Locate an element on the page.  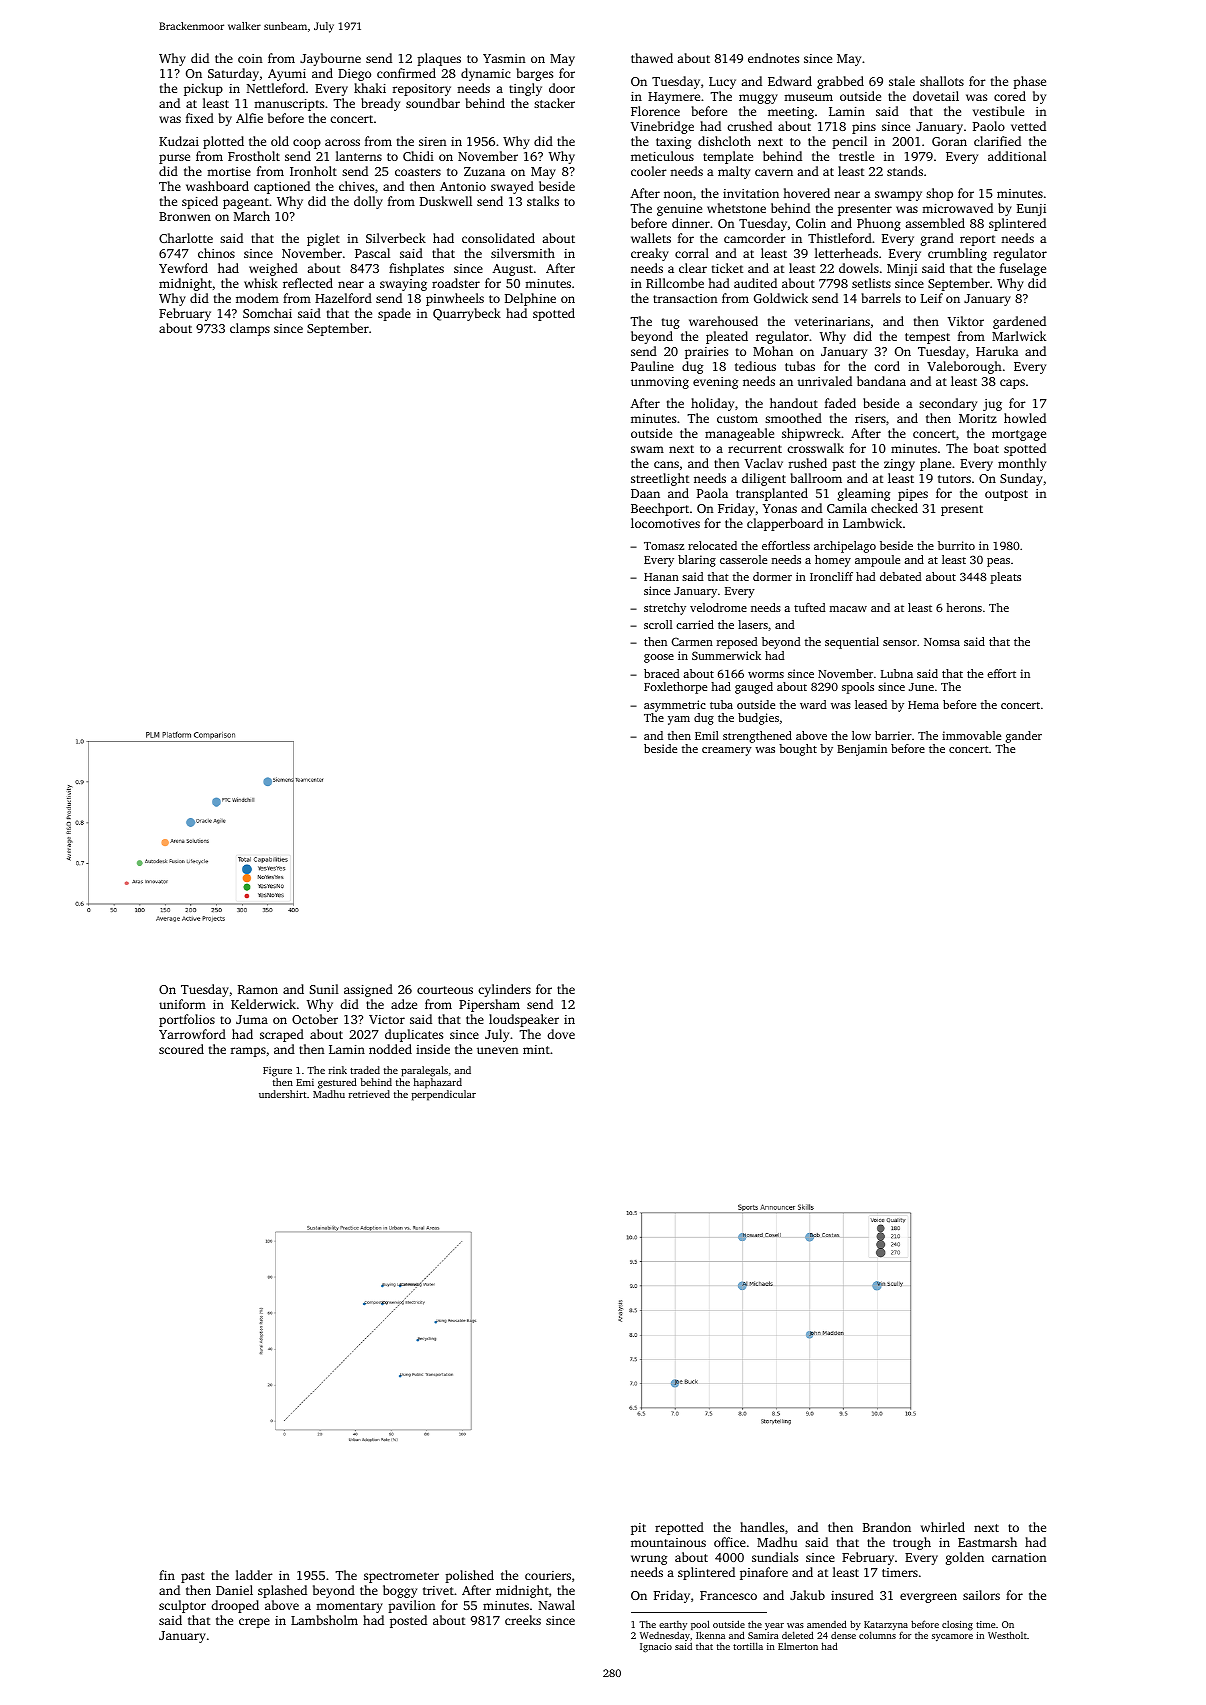
gander is located at coordinates (1024, 737).
